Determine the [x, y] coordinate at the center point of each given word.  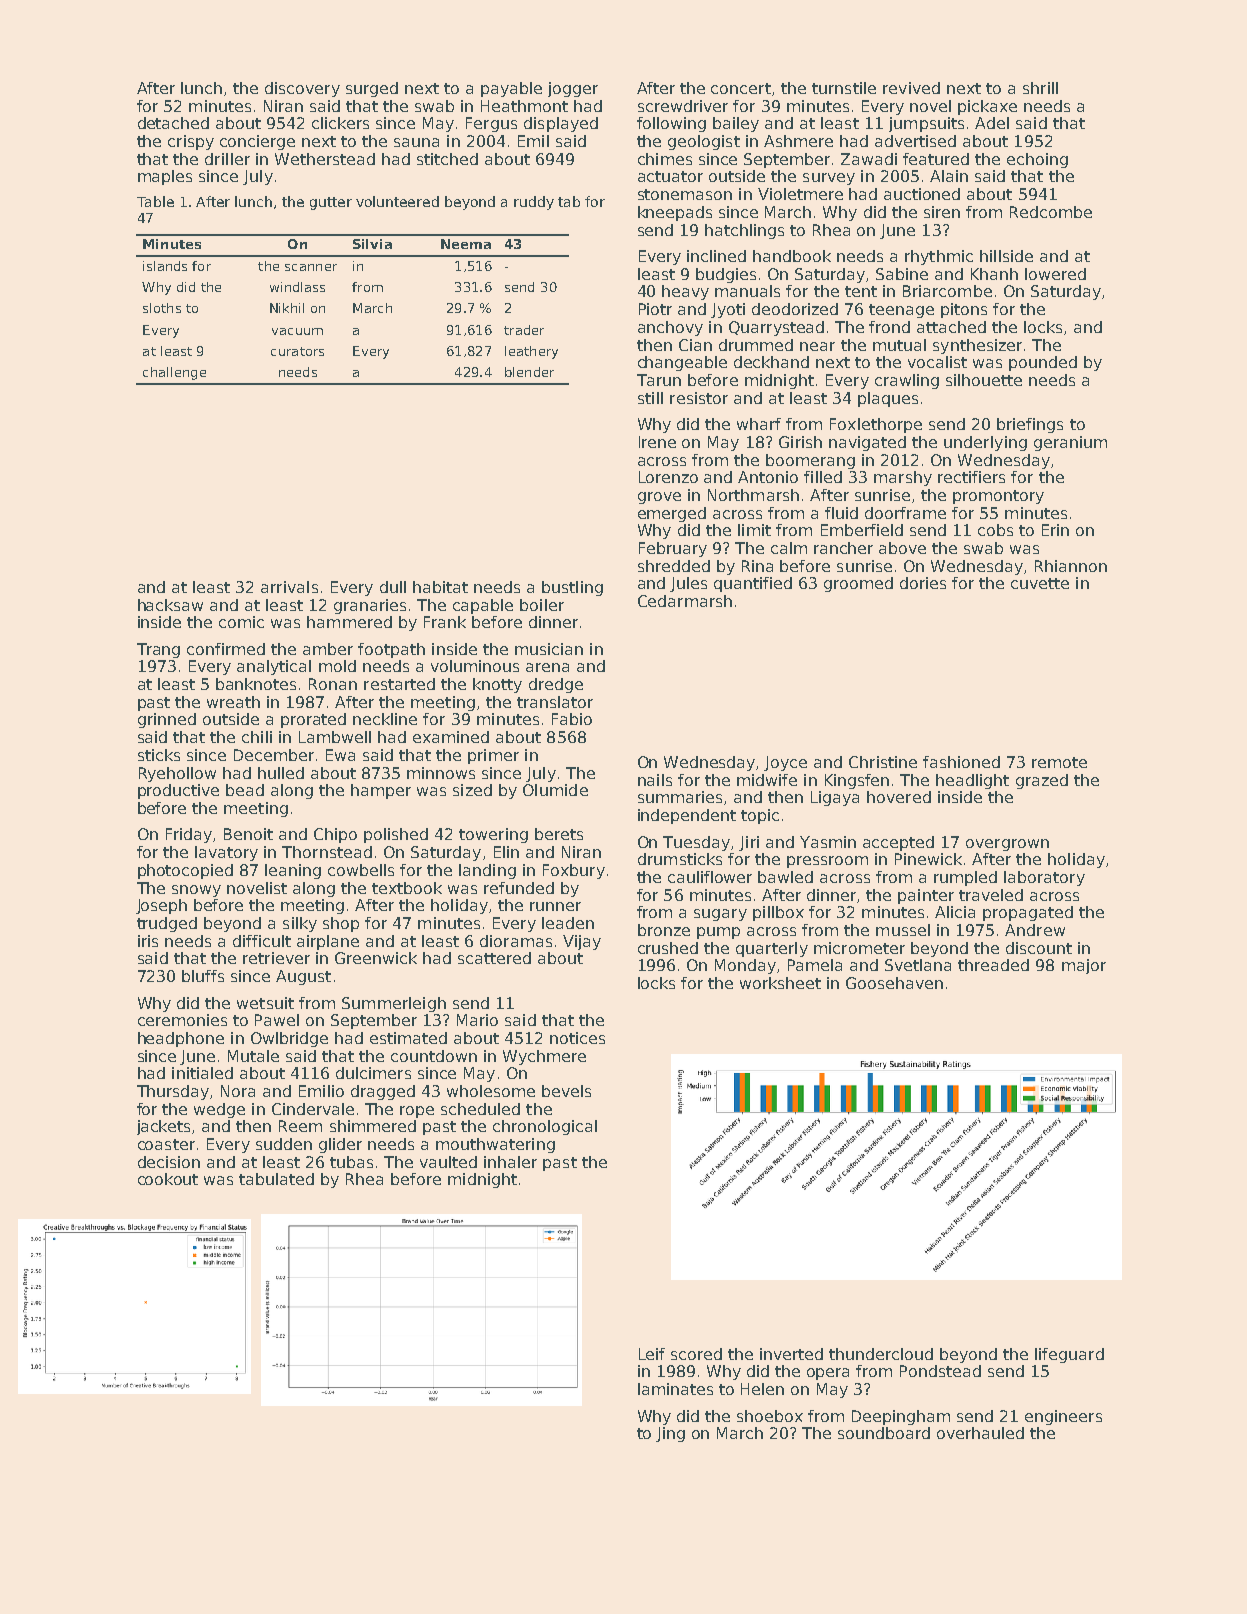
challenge [174, 373]
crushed [668, 948]
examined [451, 737]
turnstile [844, 88]
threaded [993, 965]
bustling [572, 588]
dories [923, 583]
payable [511, 89]
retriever [276, 958]
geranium [1070, 443]
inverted [791, 1354]
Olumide [555, 790]
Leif [652, 1354]
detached [173, 123]
